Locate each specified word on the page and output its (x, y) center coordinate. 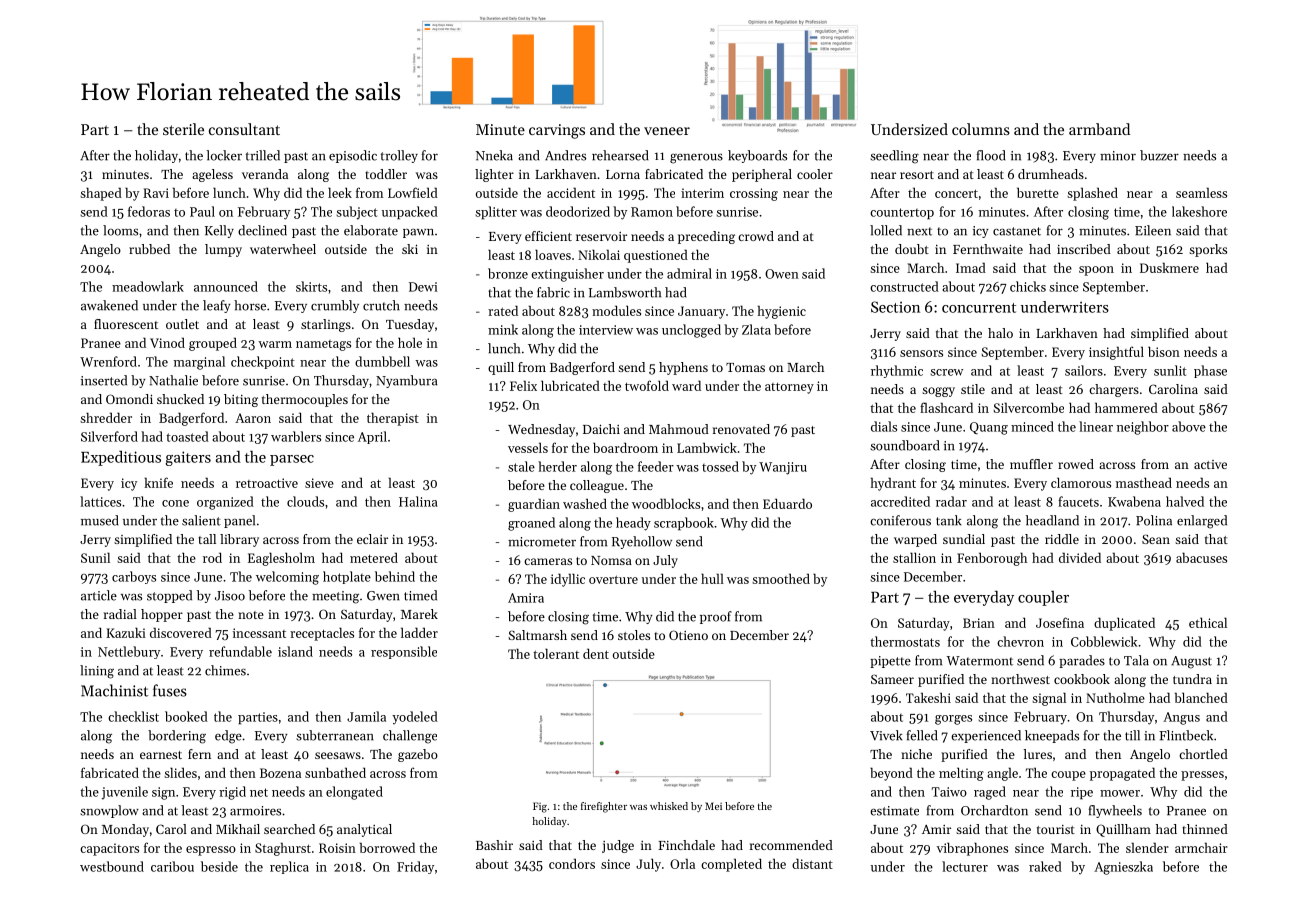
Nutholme (1115, 697)
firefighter (604, 807)
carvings (557, 131)
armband (1099, 129)
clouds (305, 501)
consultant (244, 129)
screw (947, 372)
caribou (172, 866)
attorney (789, 388)
